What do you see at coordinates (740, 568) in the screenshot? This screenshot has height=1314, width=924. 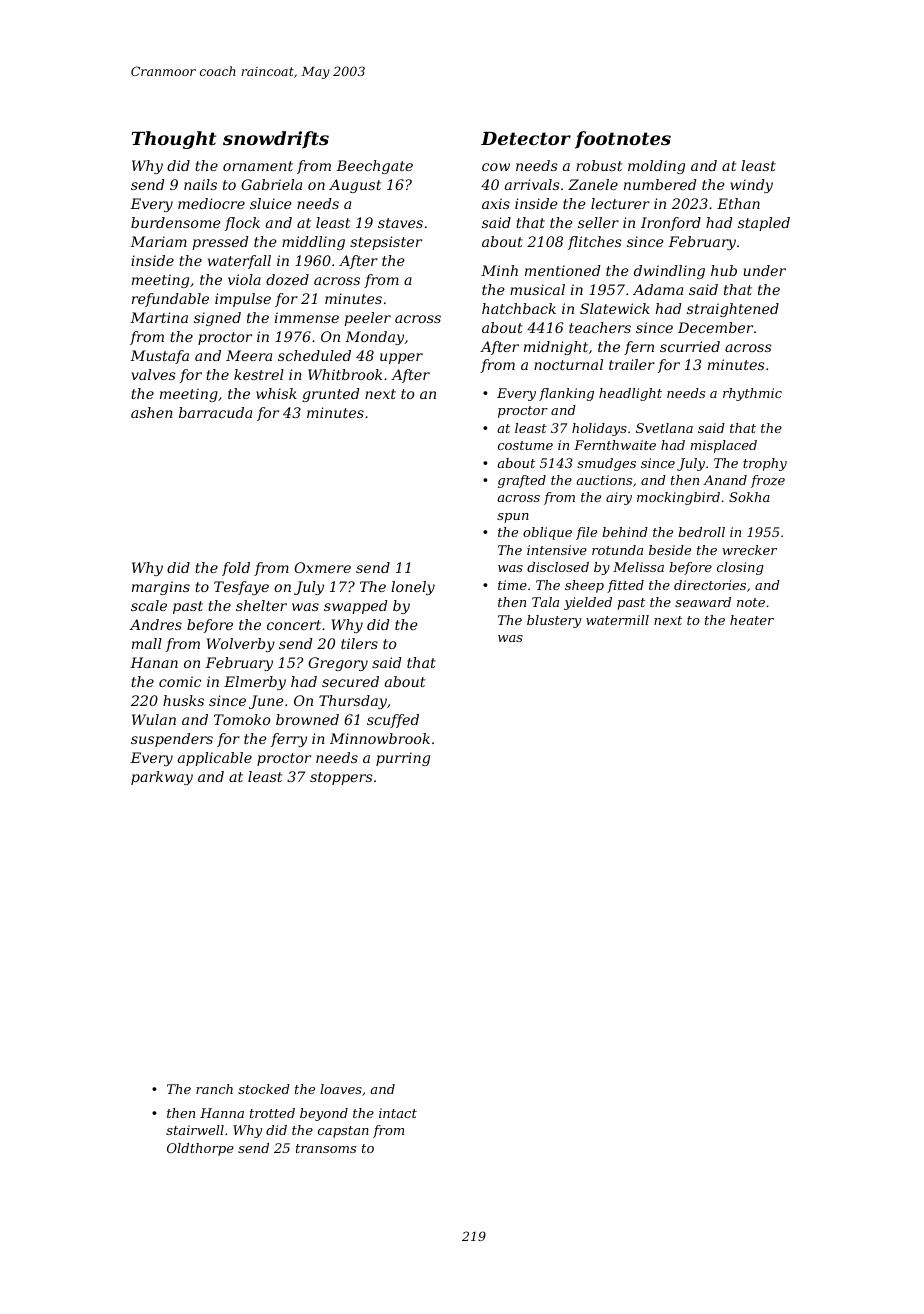 I see `closing` at bounding box center [740, 568].
